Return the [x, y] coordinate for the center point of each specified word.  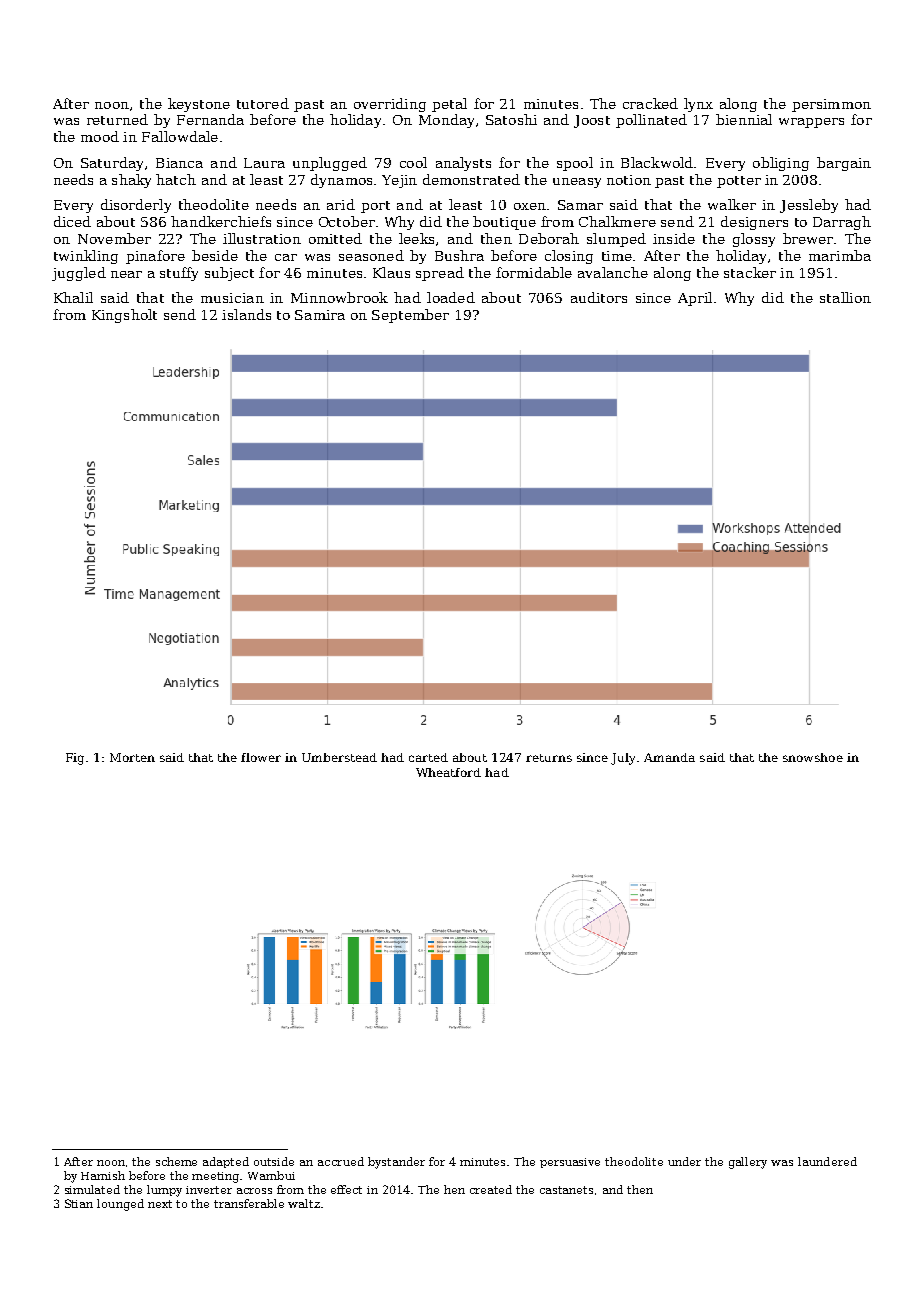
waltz [304, 1203]
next [160, 1204]
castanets [566, 1190]
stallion [845, 297]
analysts [463, 164]
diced [72, 221]
